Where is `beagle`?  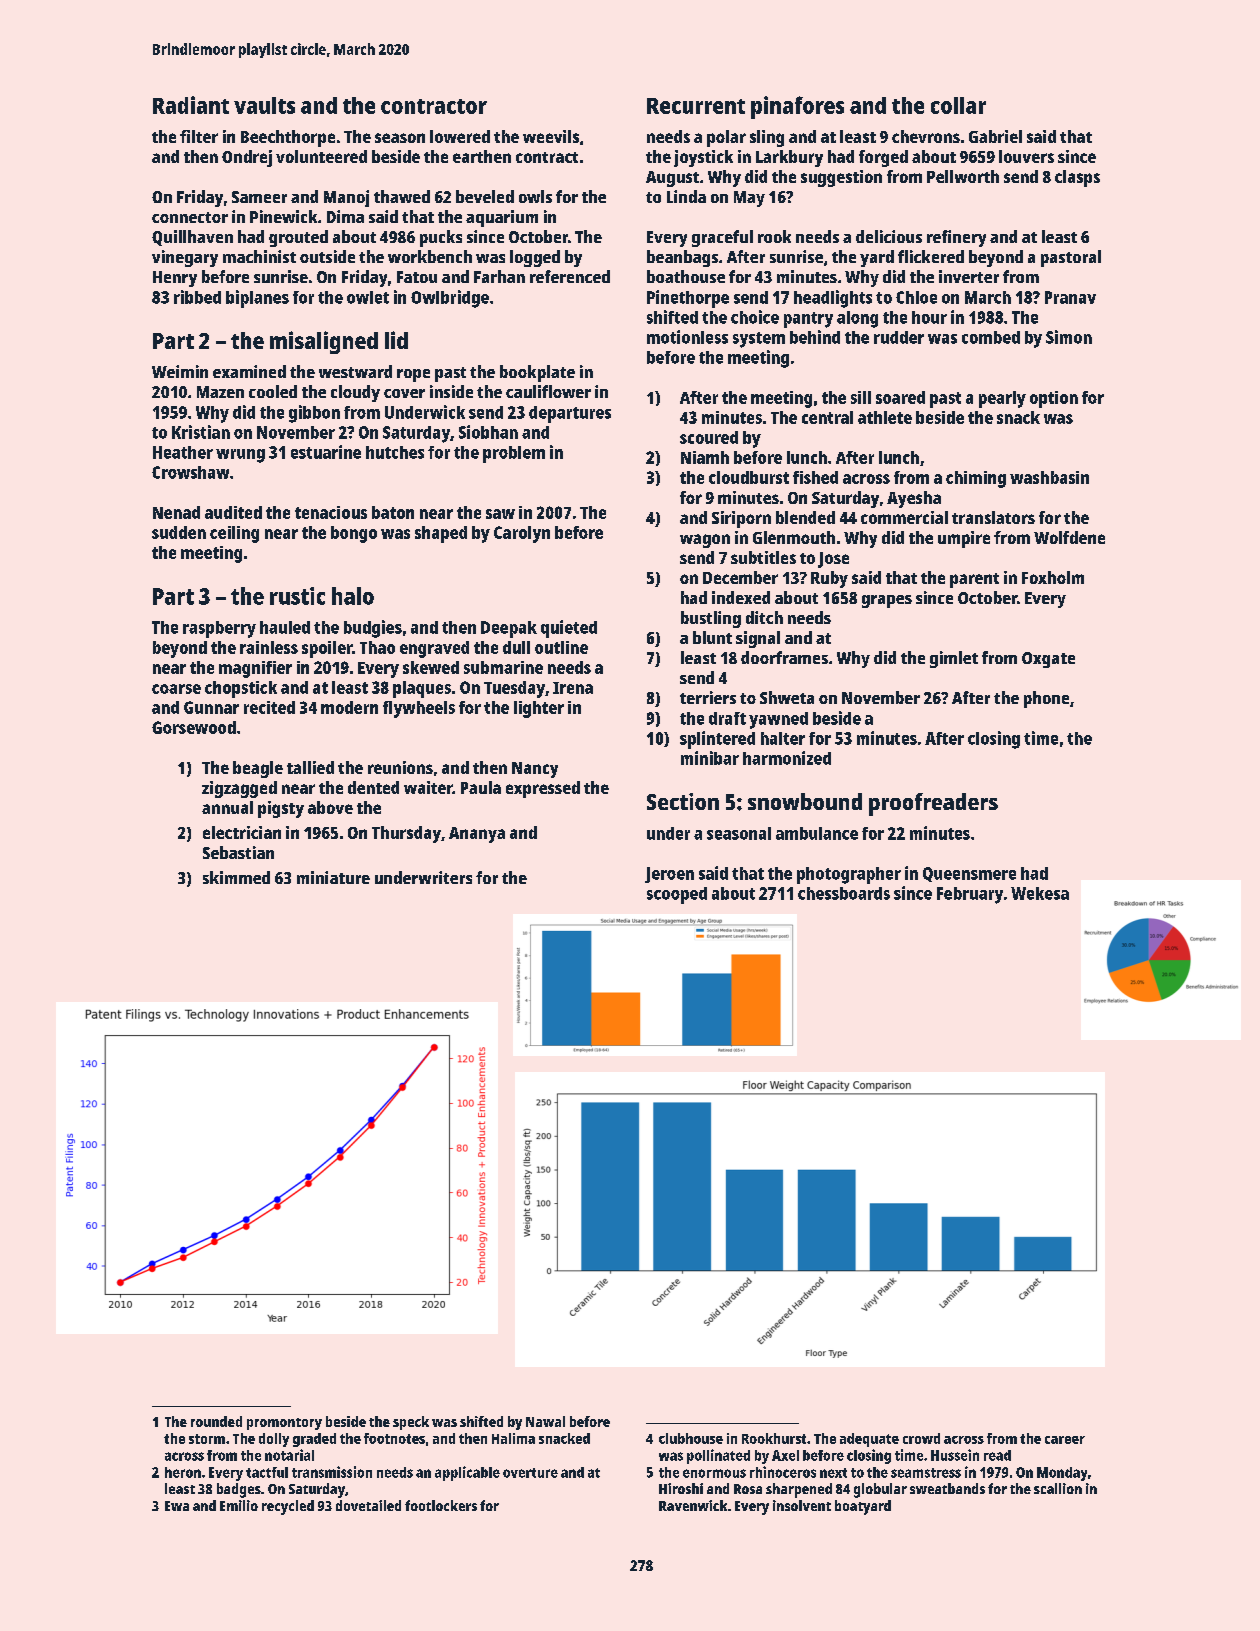
beagle is located at coordinates (258, 769).
